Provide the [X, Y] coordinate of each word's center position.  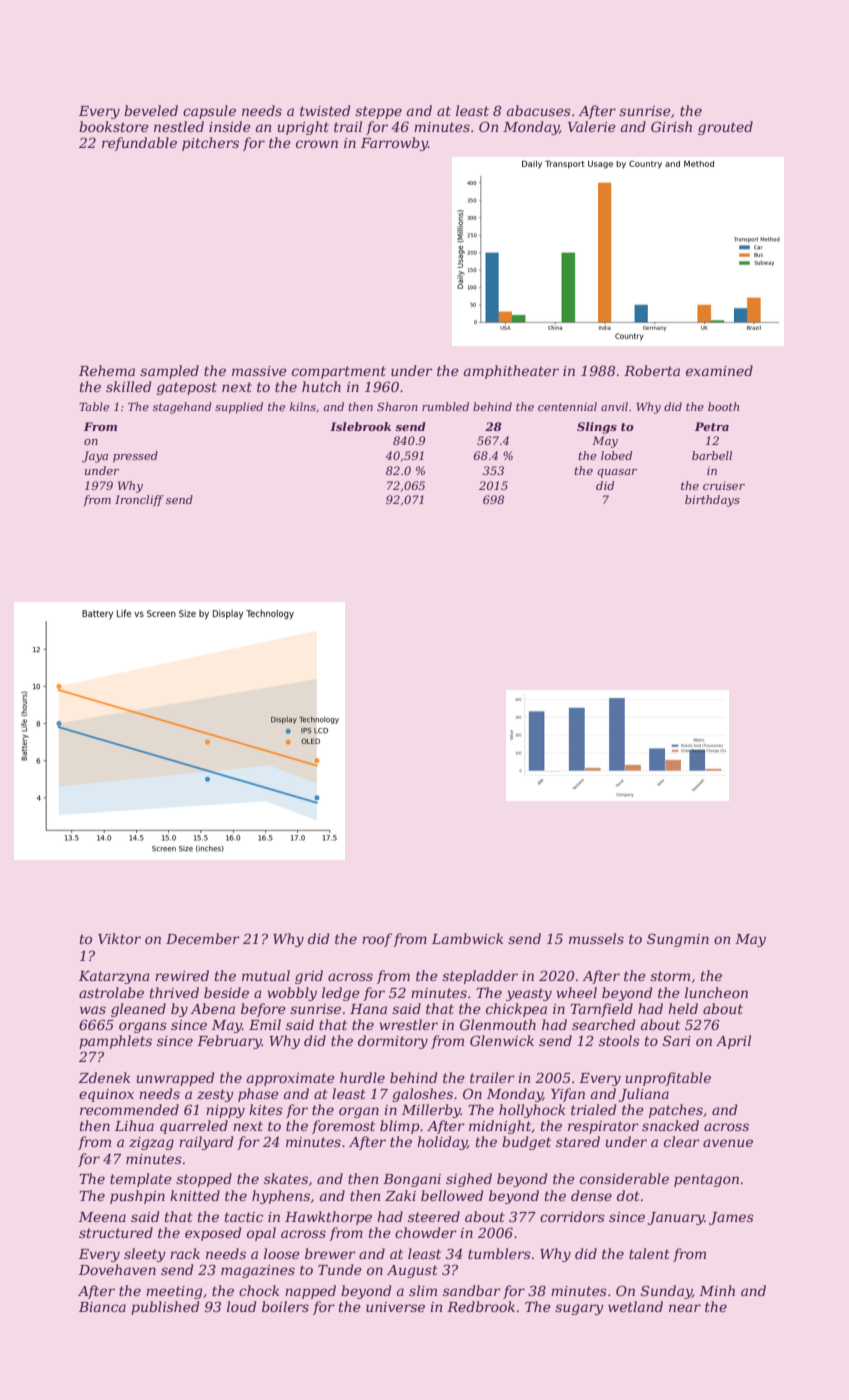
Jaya [95, 457]
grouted [725, 128]
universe [395, 1307]
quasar [617, 473]
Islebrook [360, 426]
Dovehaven [117, 1269]
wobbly [292, 994]
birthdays [712, 501]
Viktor [119, 938]
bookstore [114, 126]
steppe [378, 112]
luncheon [716, 992]
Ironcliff [139, 501]
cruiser [724, 485]
